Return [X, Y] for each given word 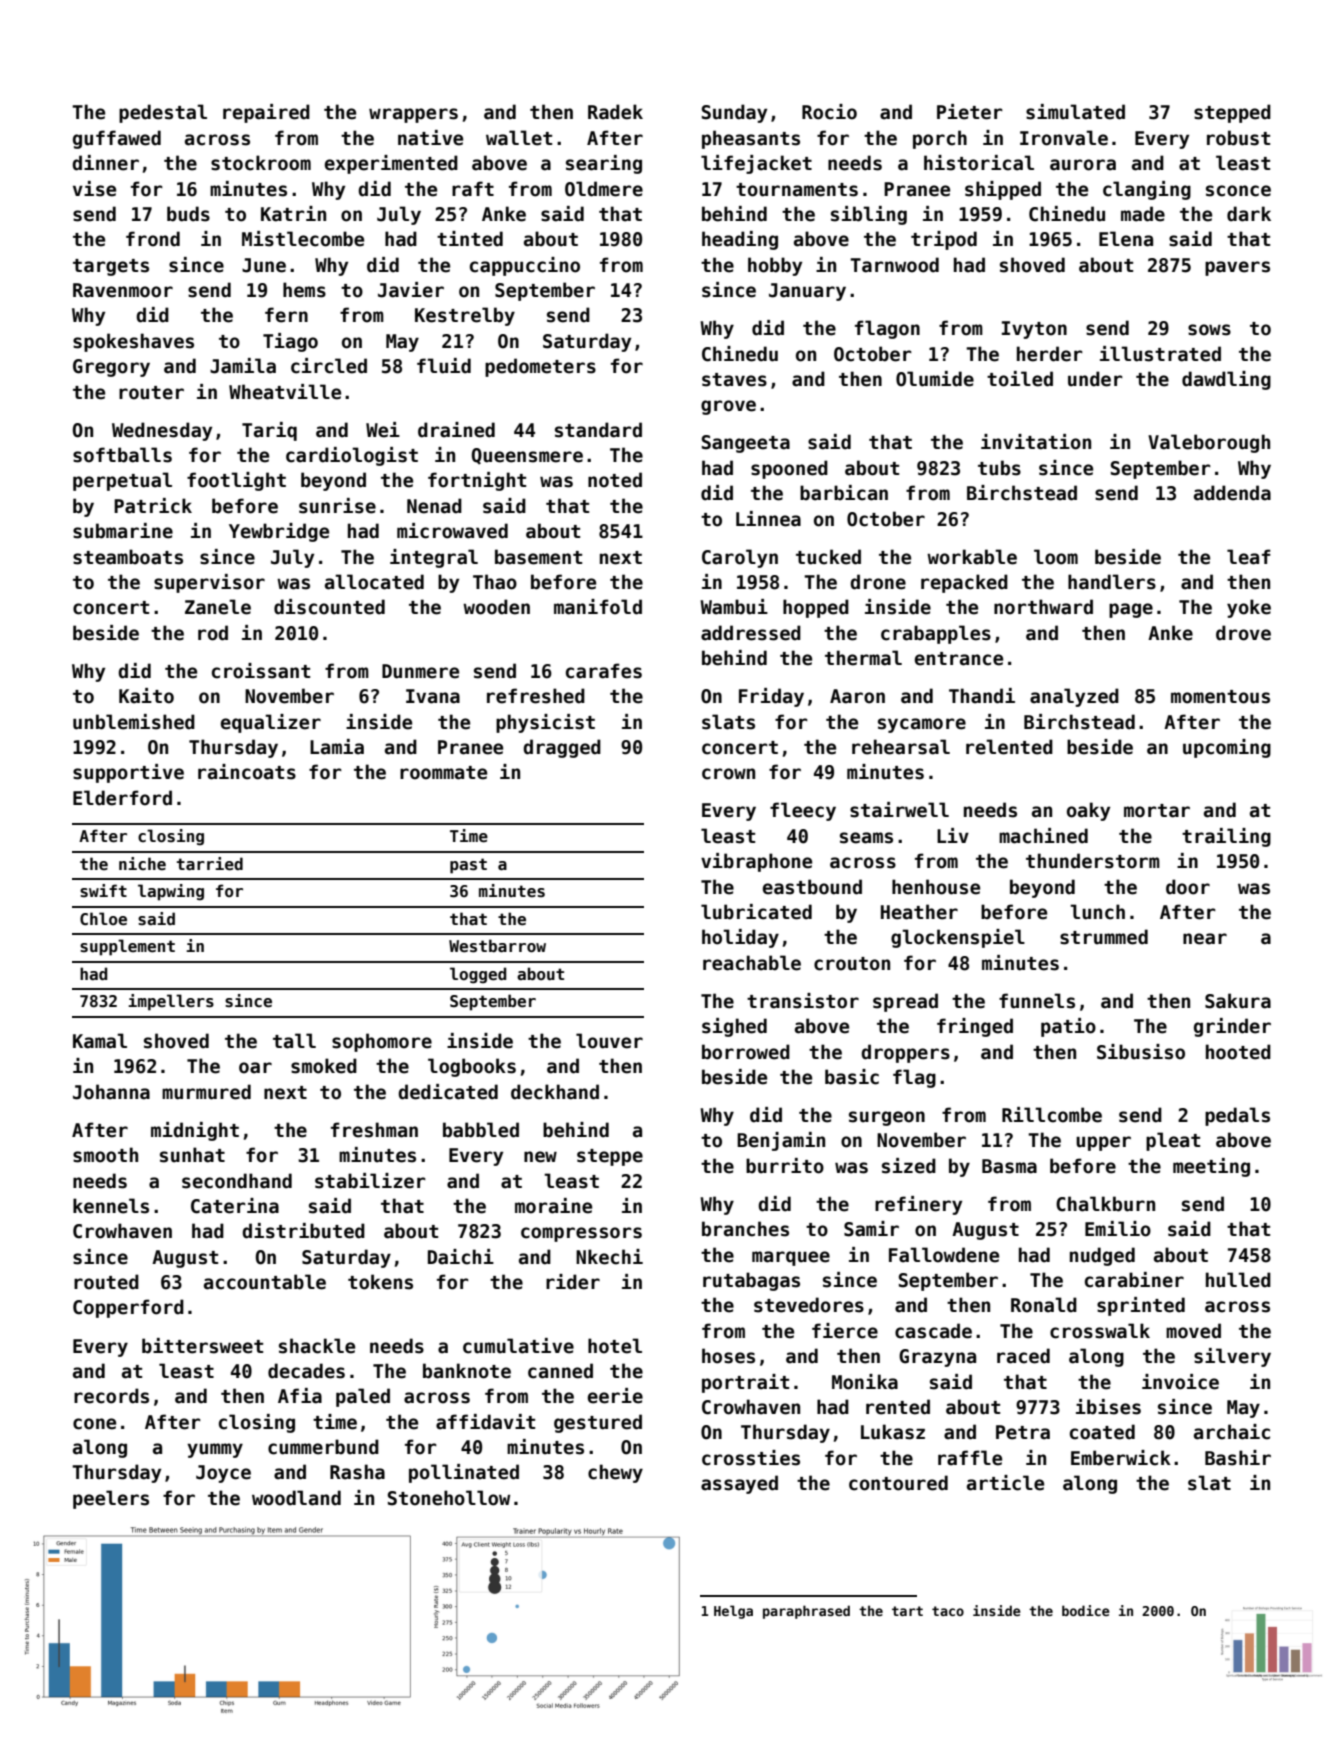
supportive [128, 773]
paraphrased [806, 1612]
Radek [615, 112]
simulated [1075, 112]
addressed [751, 633]
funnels [1037, 1001]
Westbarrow [497, 946]
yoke [1249, 608]
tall [294, 1041]
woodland [296, 1498]
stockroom [261, 163]
